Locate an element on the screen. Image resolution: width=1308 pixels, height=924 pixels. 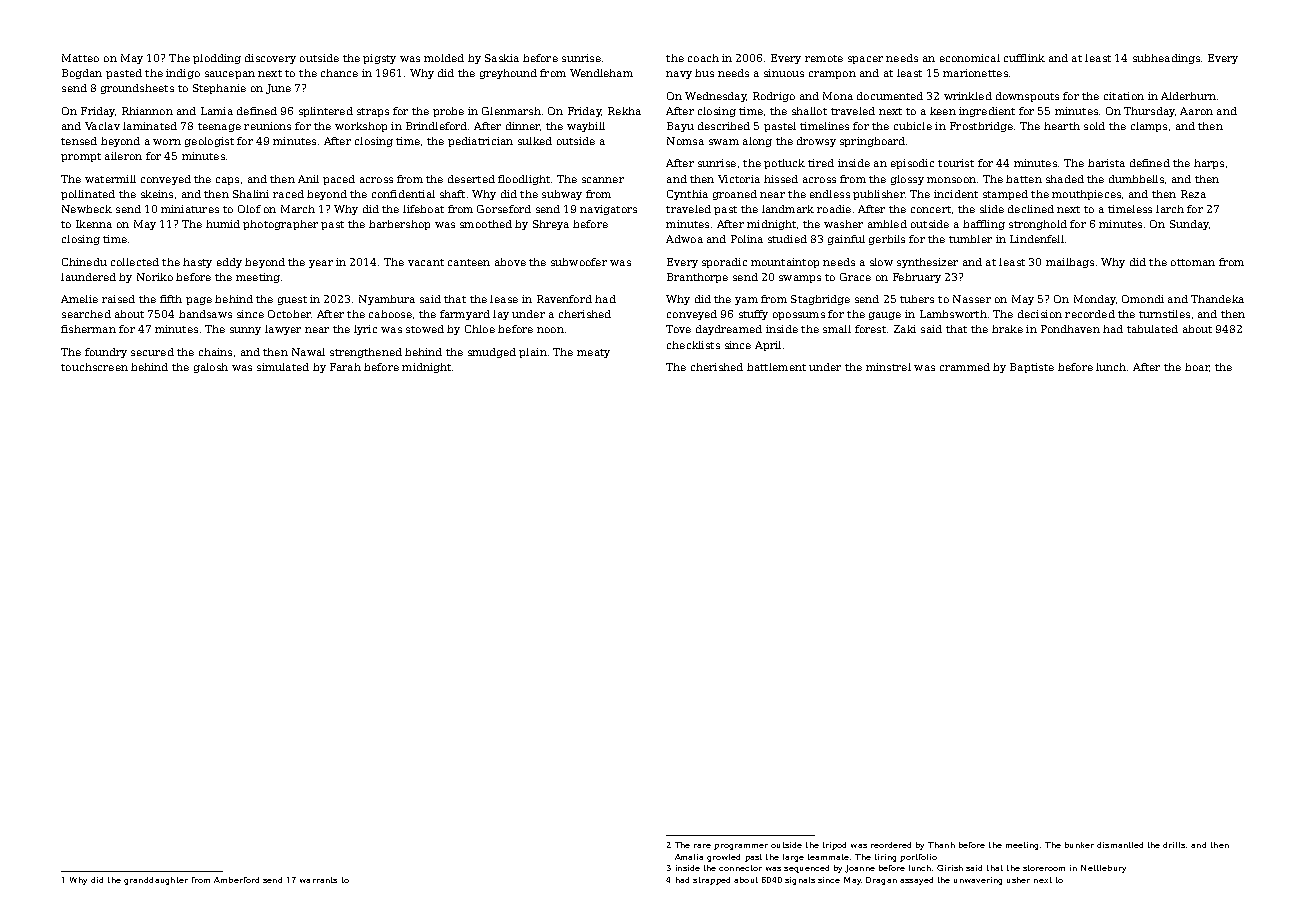
downspouts is located at coordinates (1027, 97).
